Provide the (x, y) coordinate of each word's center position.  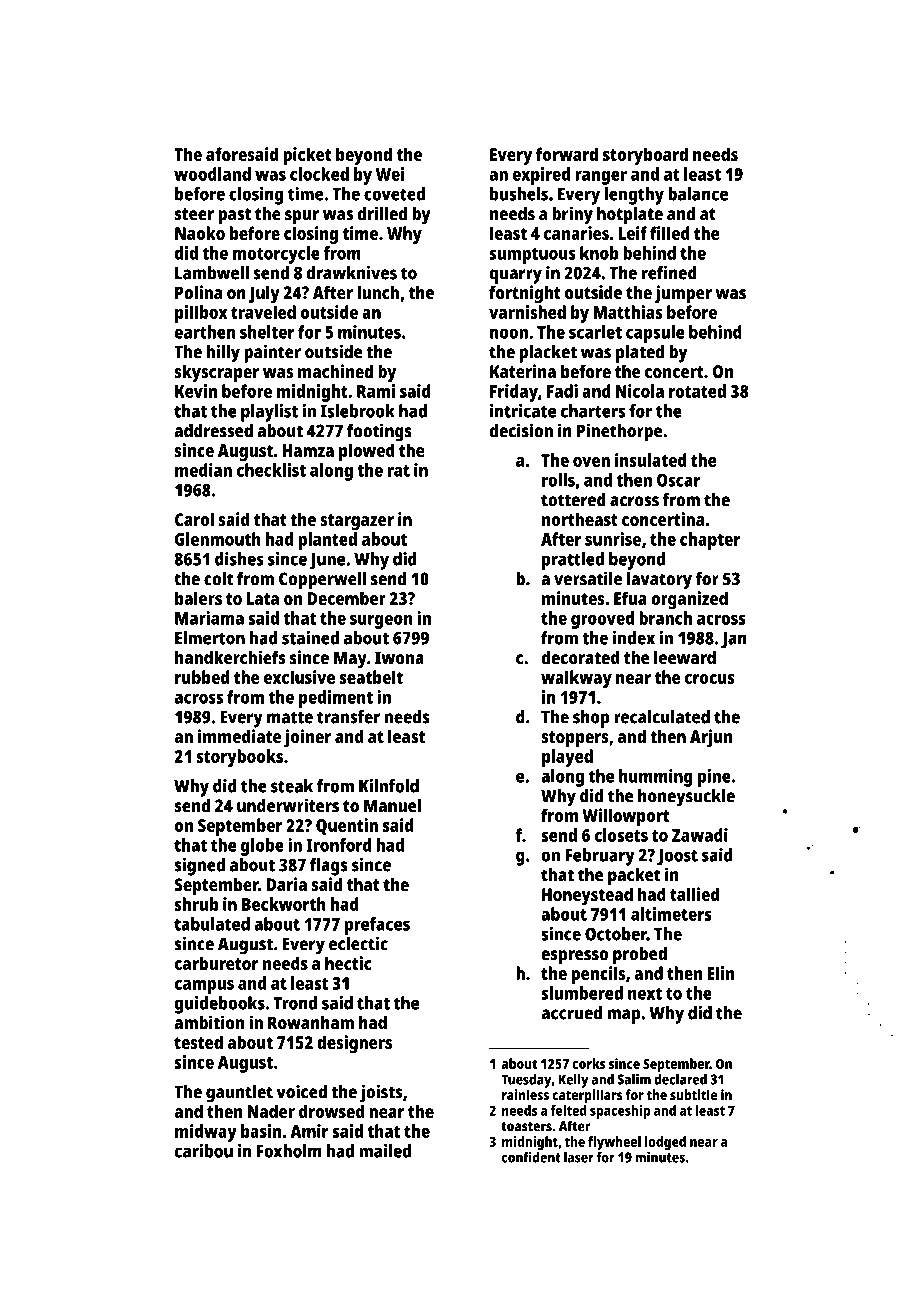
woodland (212, 174)
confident (531, 1157)
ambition (209, 1022)
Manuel (392, 805)
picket (307, 156)
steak (292, 786)
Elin (721, 973)
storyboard (645, 156)
